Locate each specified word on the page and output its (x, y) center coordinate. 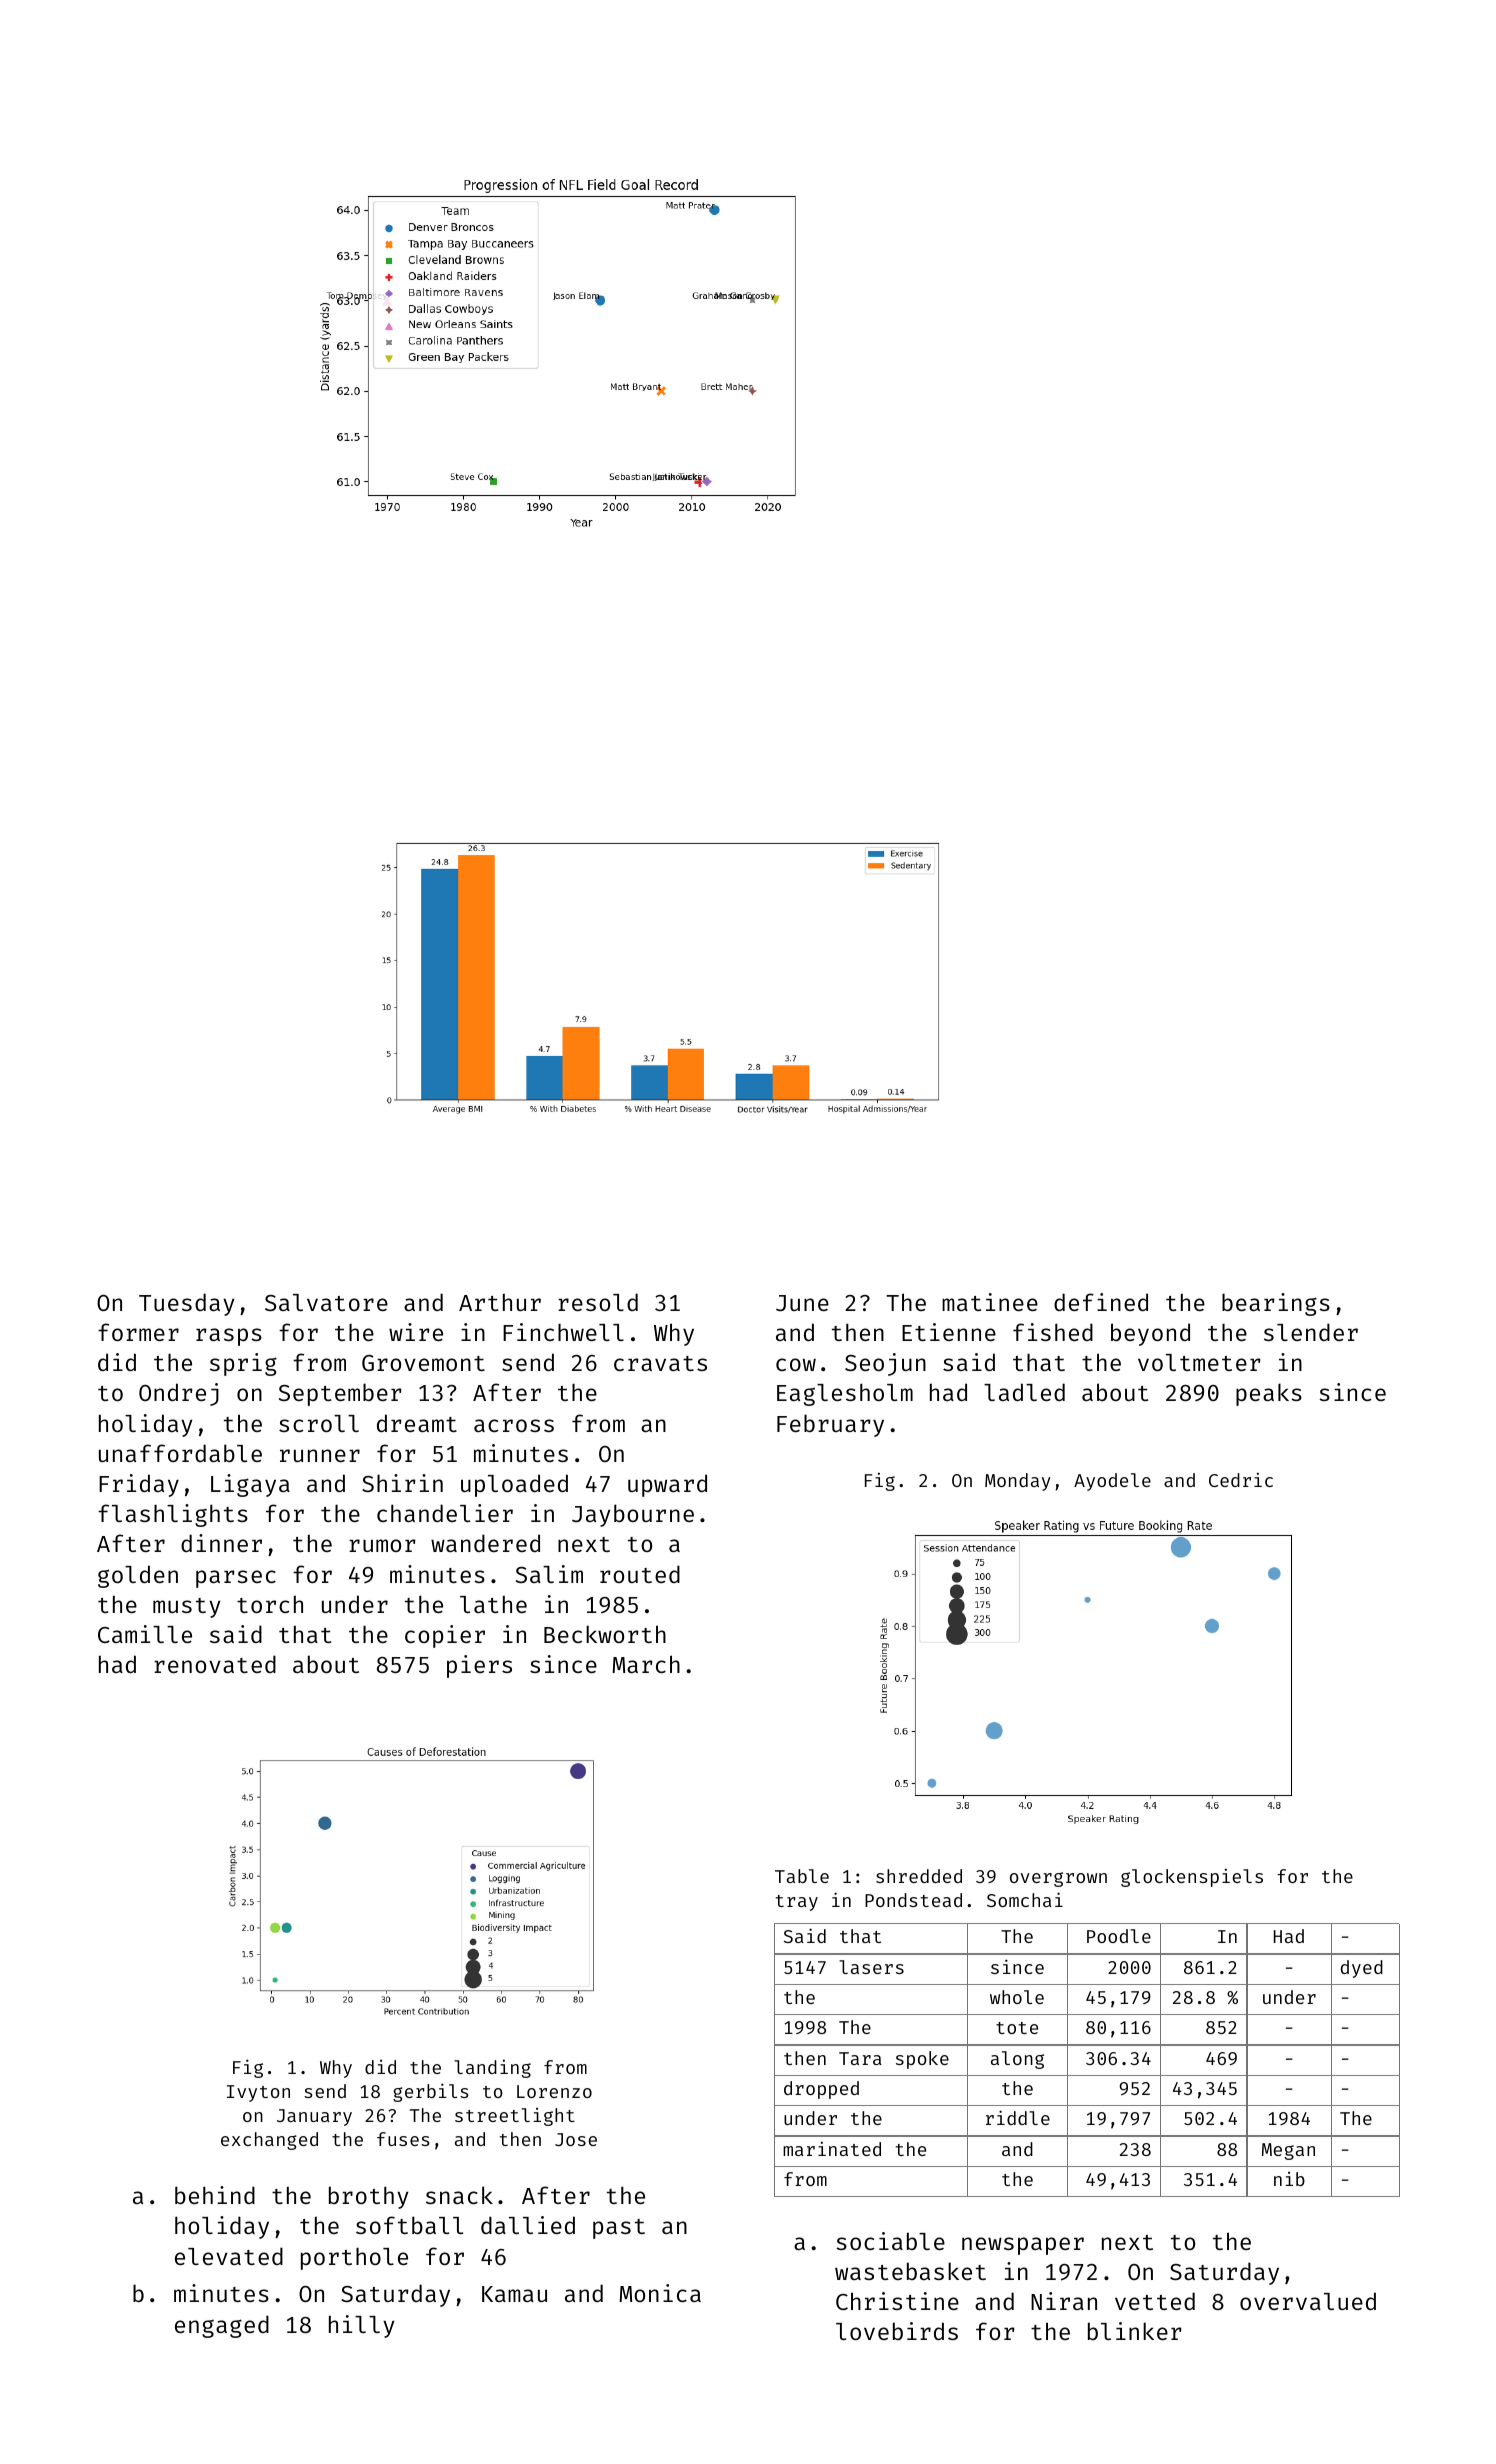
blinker (1135, 2331)
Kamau (514, 2294)
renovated (215, 1664)
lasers (871, 1967)
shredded (919, 1876)
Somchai (1025, 1899)
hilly (361, 2326)
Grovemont (423, 1363)
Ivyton (258, 2093)
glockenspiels (1192, 1877)
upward (667, 1485)
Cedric (1241, 1479)
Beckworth (605, 1634)
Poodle (1119, 1936)
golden (138, 1576)
